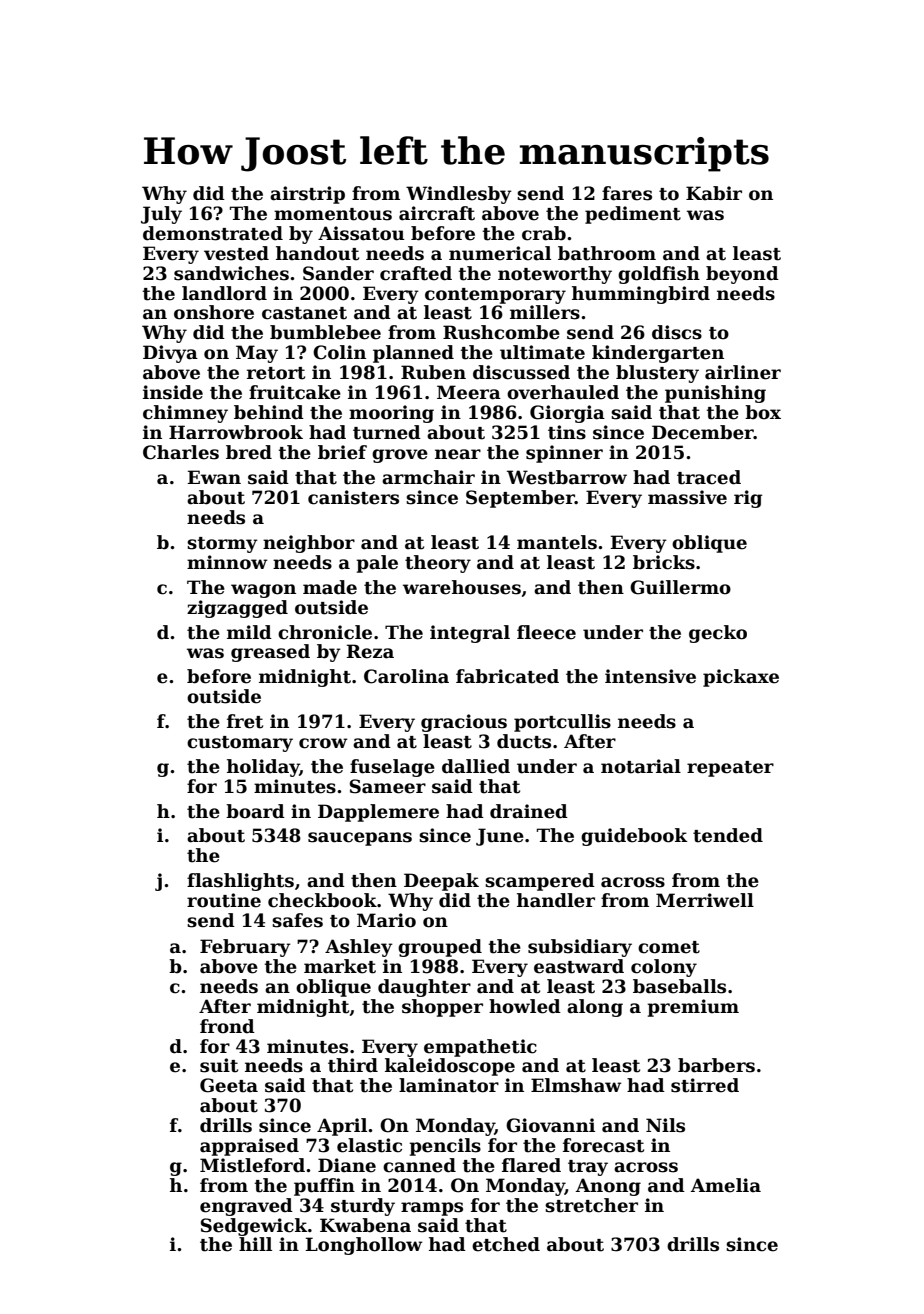 Image resolution: width=924 pixels, height=1314 pixels. Describe the element at coordinates (741, 678) in the screenshot. I see `pickaxe` at that location.
